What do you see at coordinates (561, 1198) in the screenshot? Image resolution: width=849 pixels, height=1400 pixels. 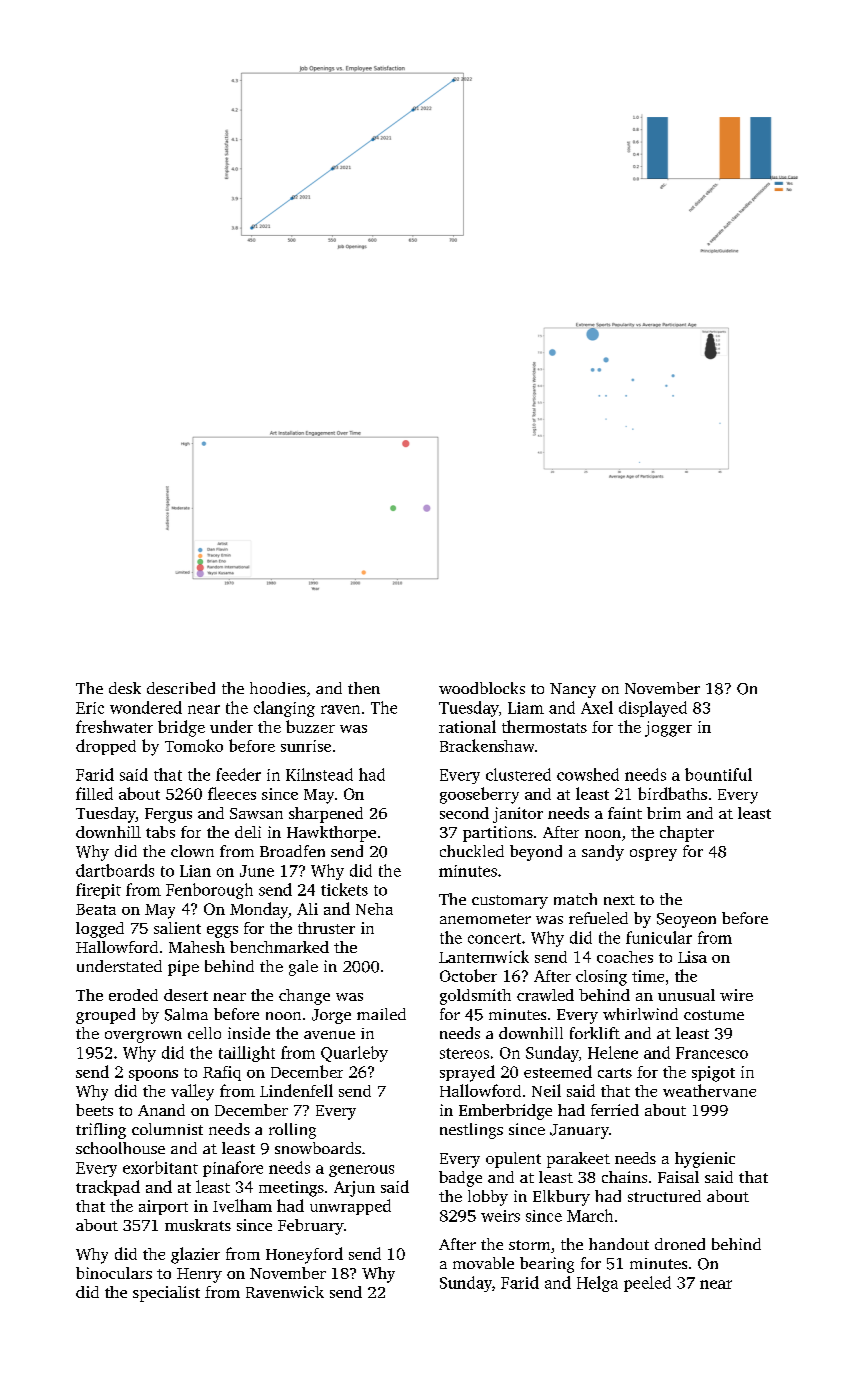 I see `Elkbury` at bounding box center [561, 1198].
